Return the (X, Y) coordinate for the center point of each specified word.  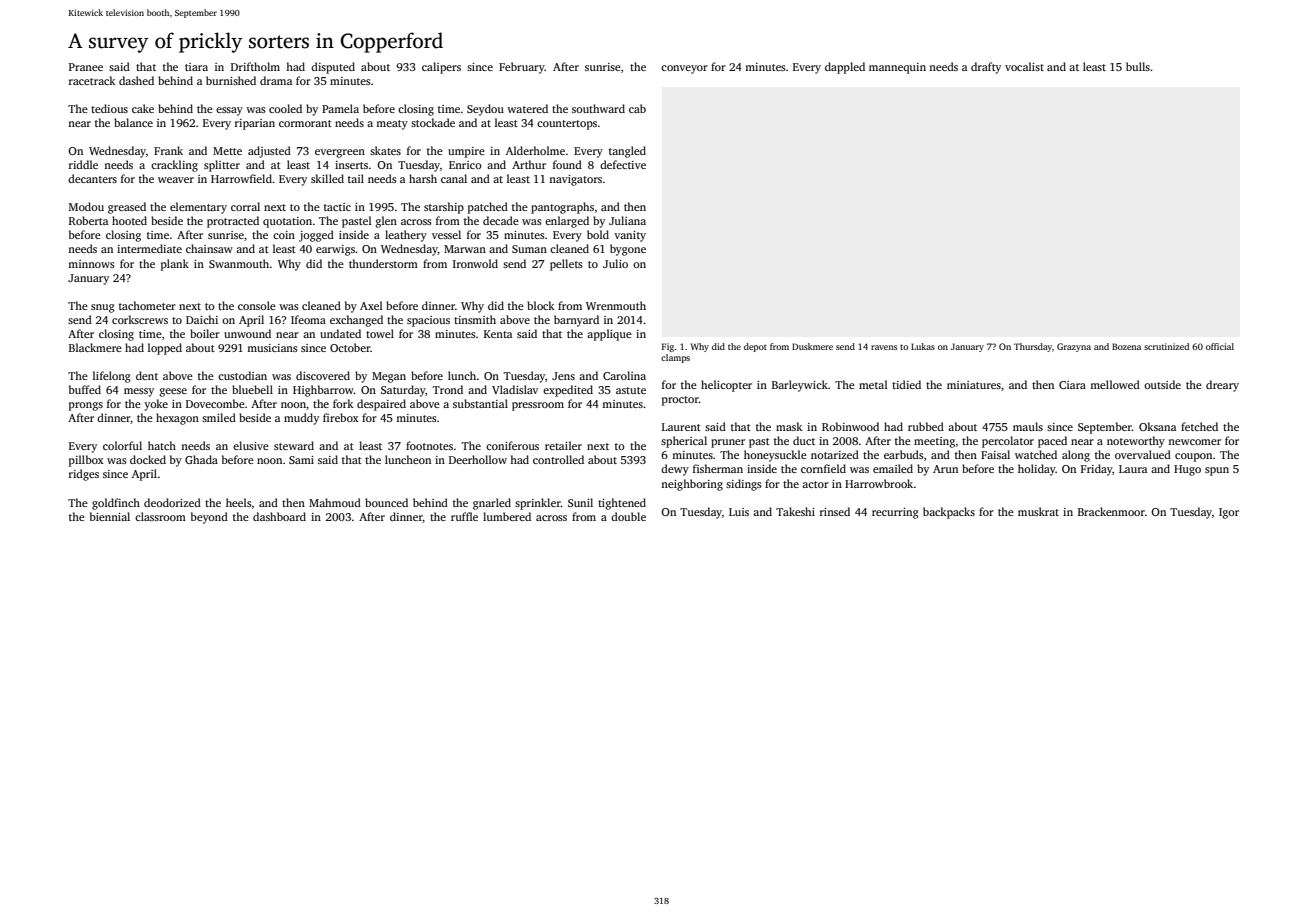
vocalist (1024, 66)
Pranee (86, 67)
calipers (441, 68)
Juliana (627, 220)
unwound (247, 333)
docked (148, 459)
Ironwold (475, 263)
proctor (680, 401)
